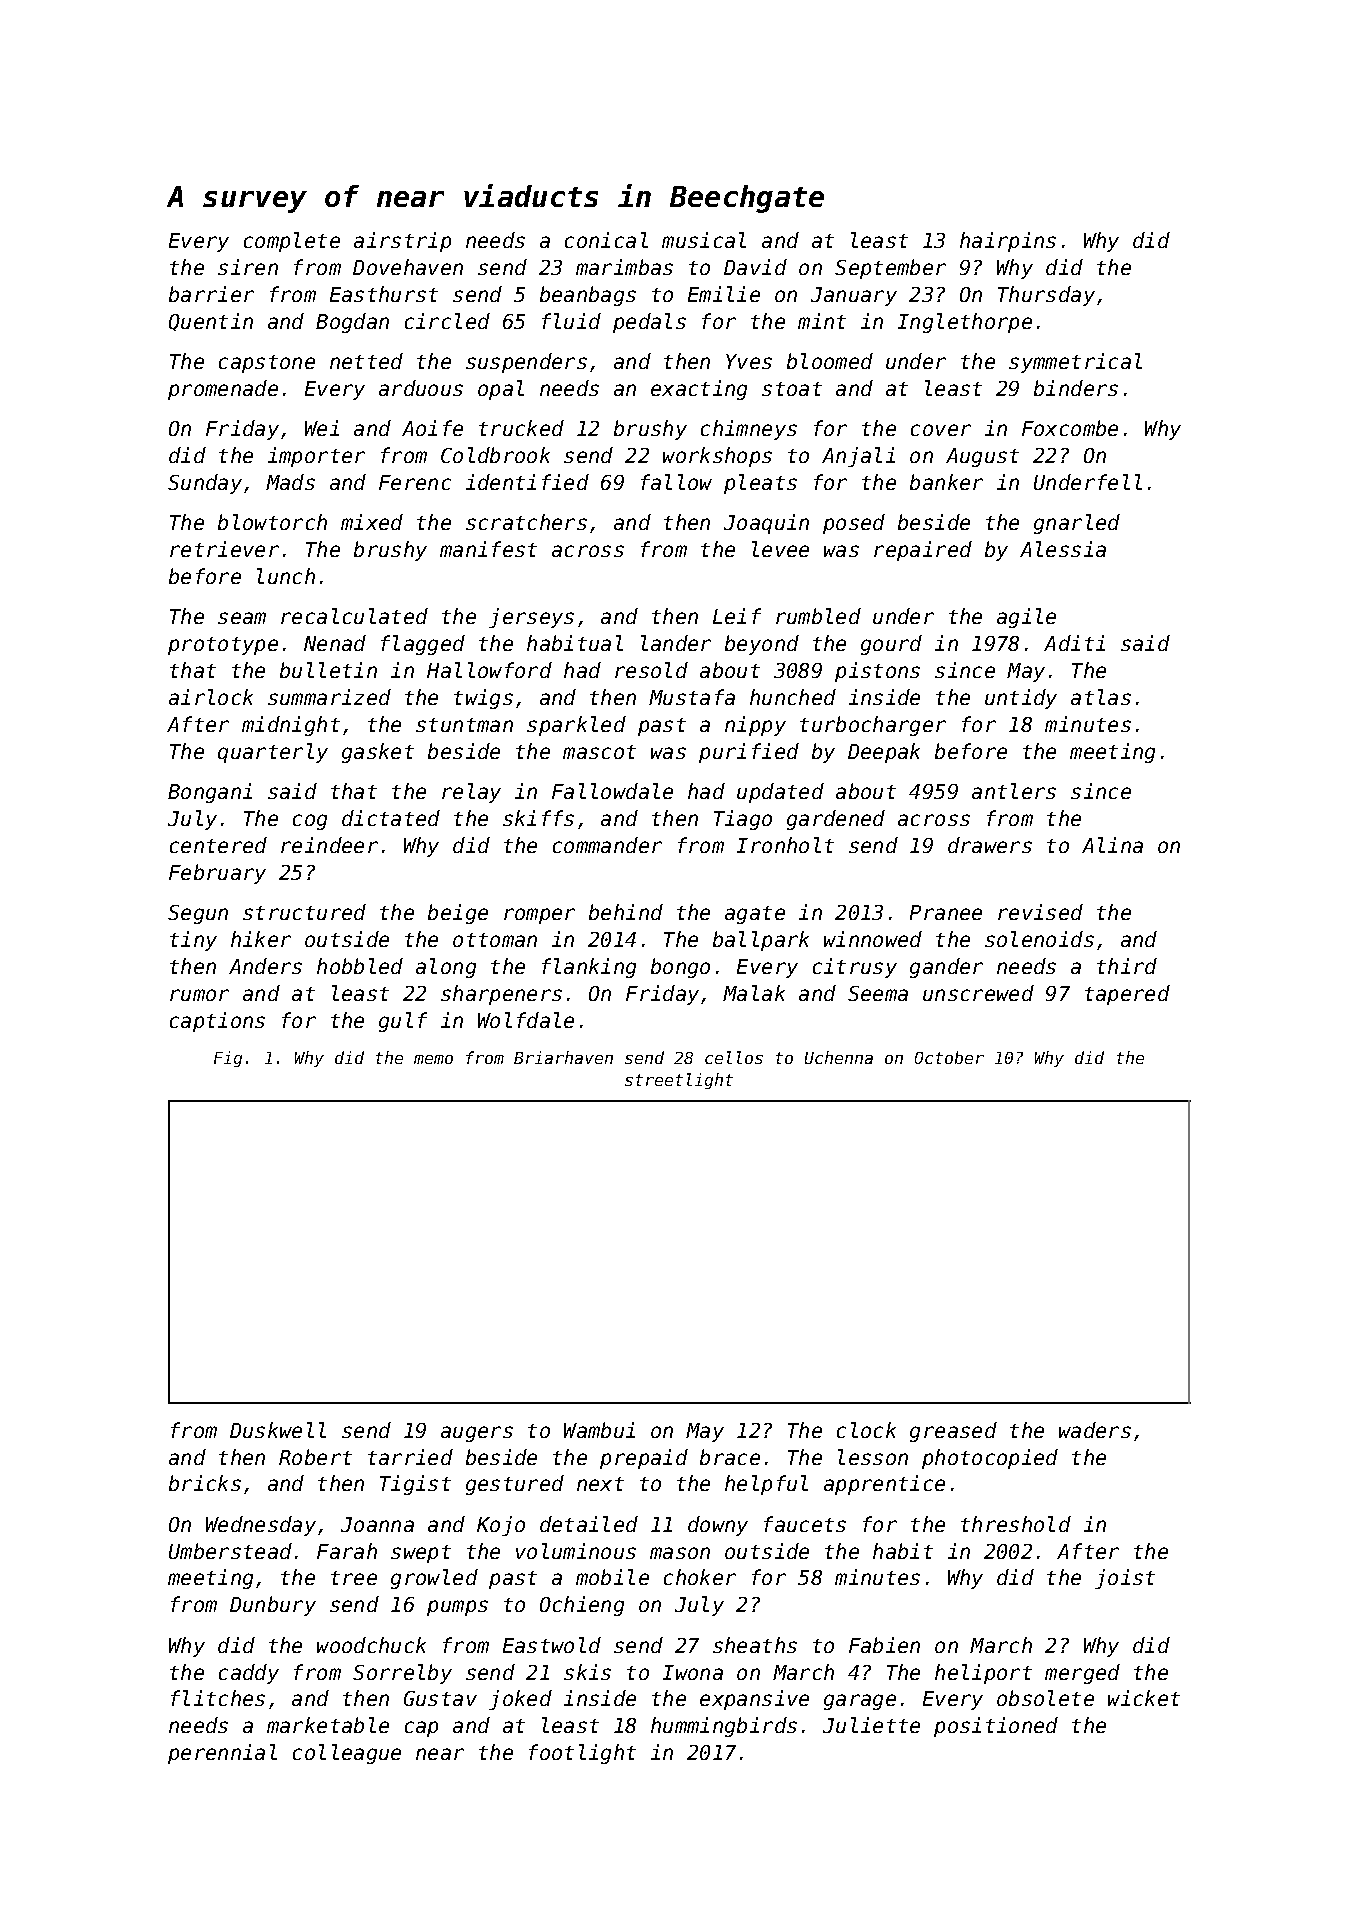 This screenshot has width=1358, height=1920. I want to click on cellos, so click(734, 1057).
